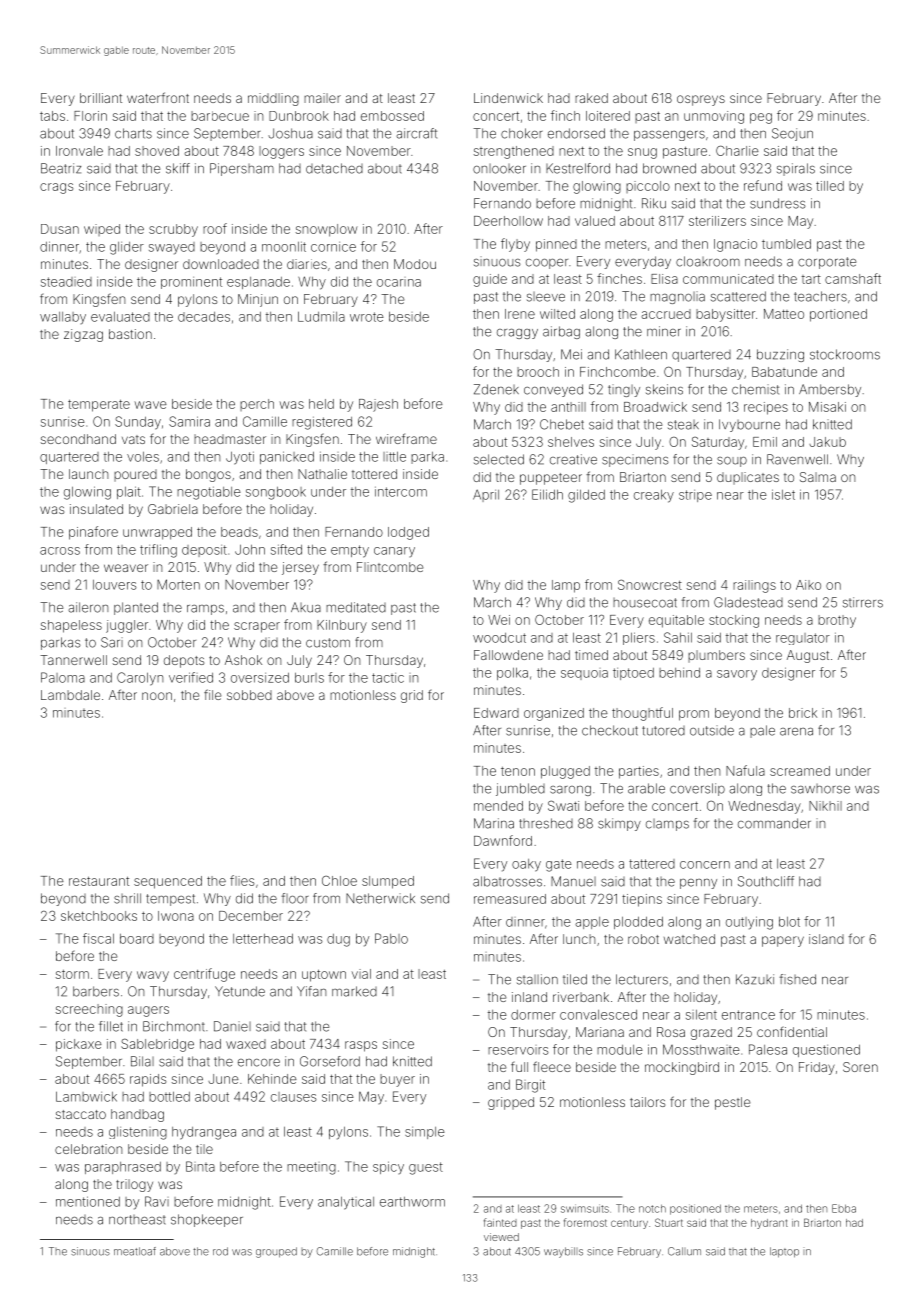 This page has height=1308, width=924. I want to click on spirals, so click(796, 169).
